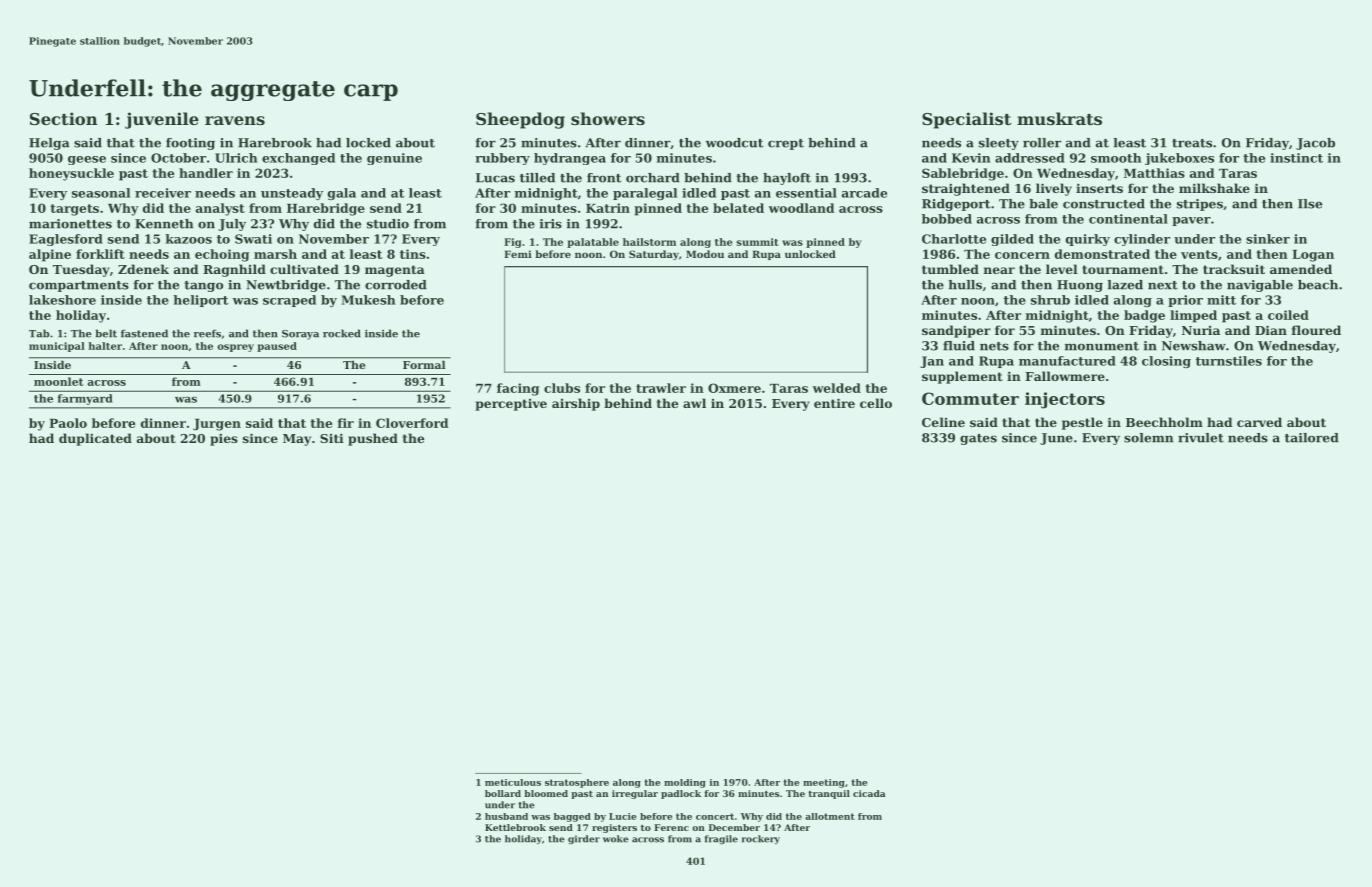  I want to click on gala, so click(342, 194).
